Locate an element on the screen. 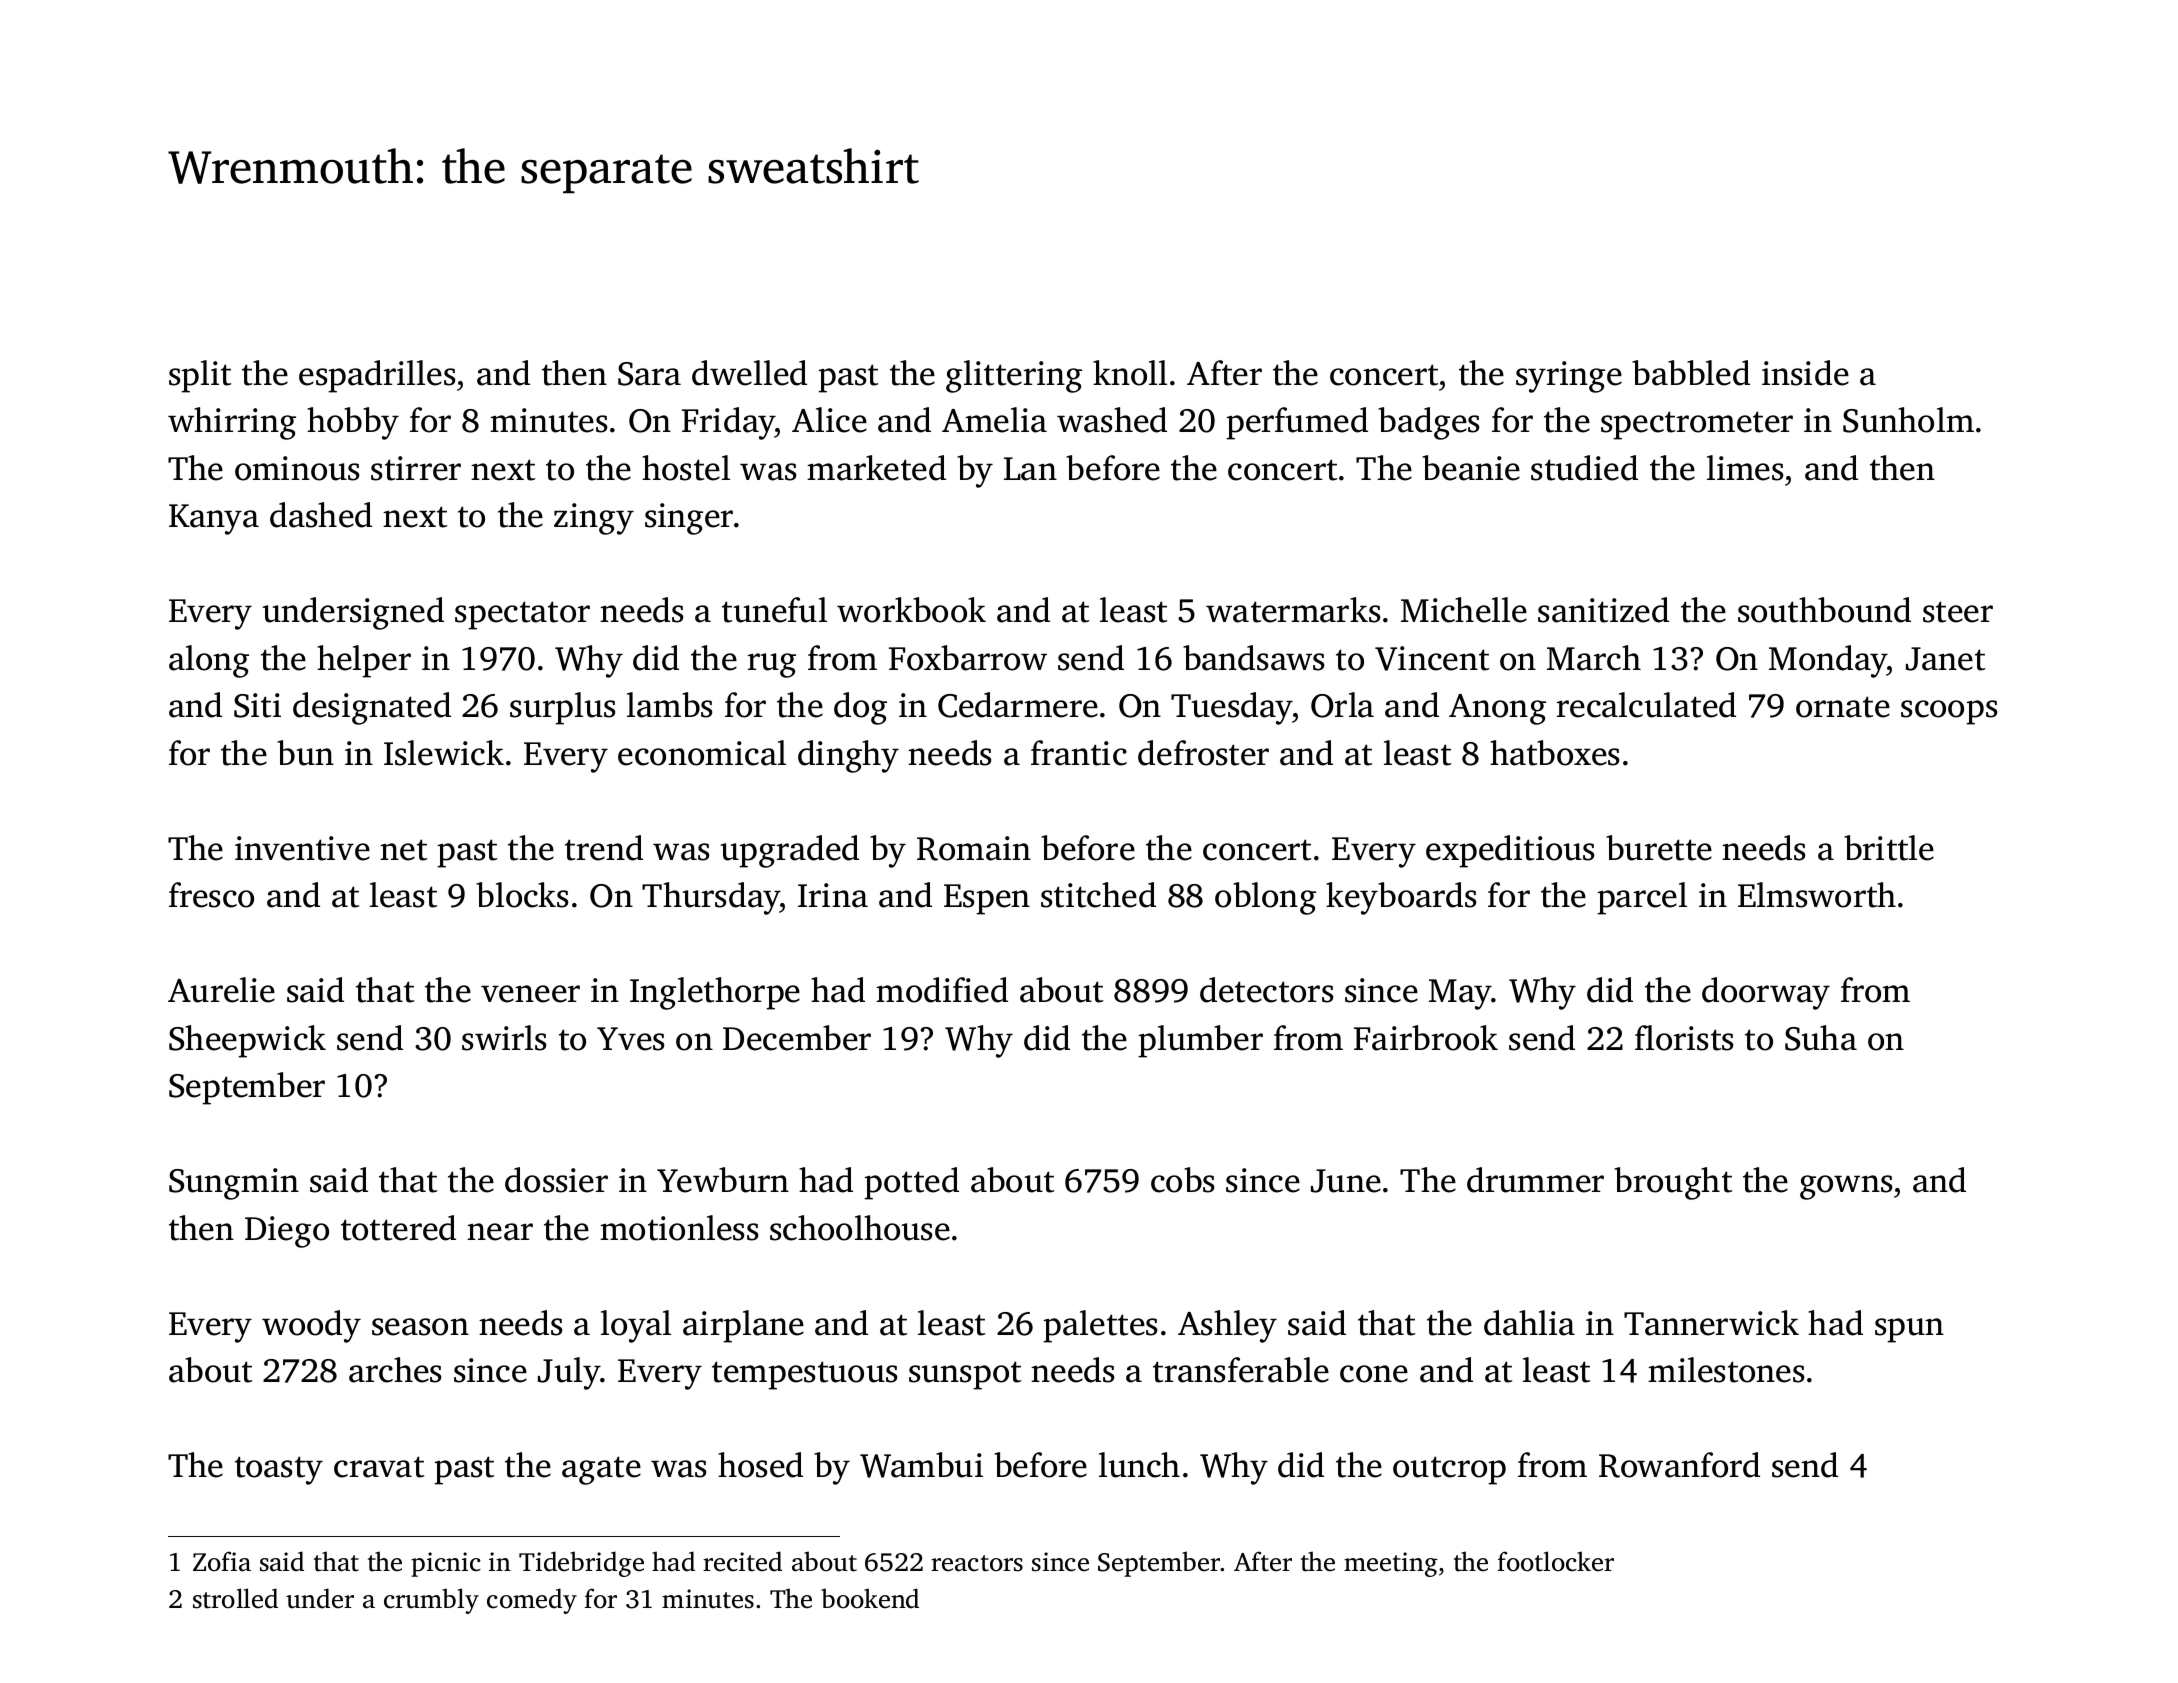 The height and width of the screenshot is (1683, 2178). Aurelie is located at coordinates (221, 990).
